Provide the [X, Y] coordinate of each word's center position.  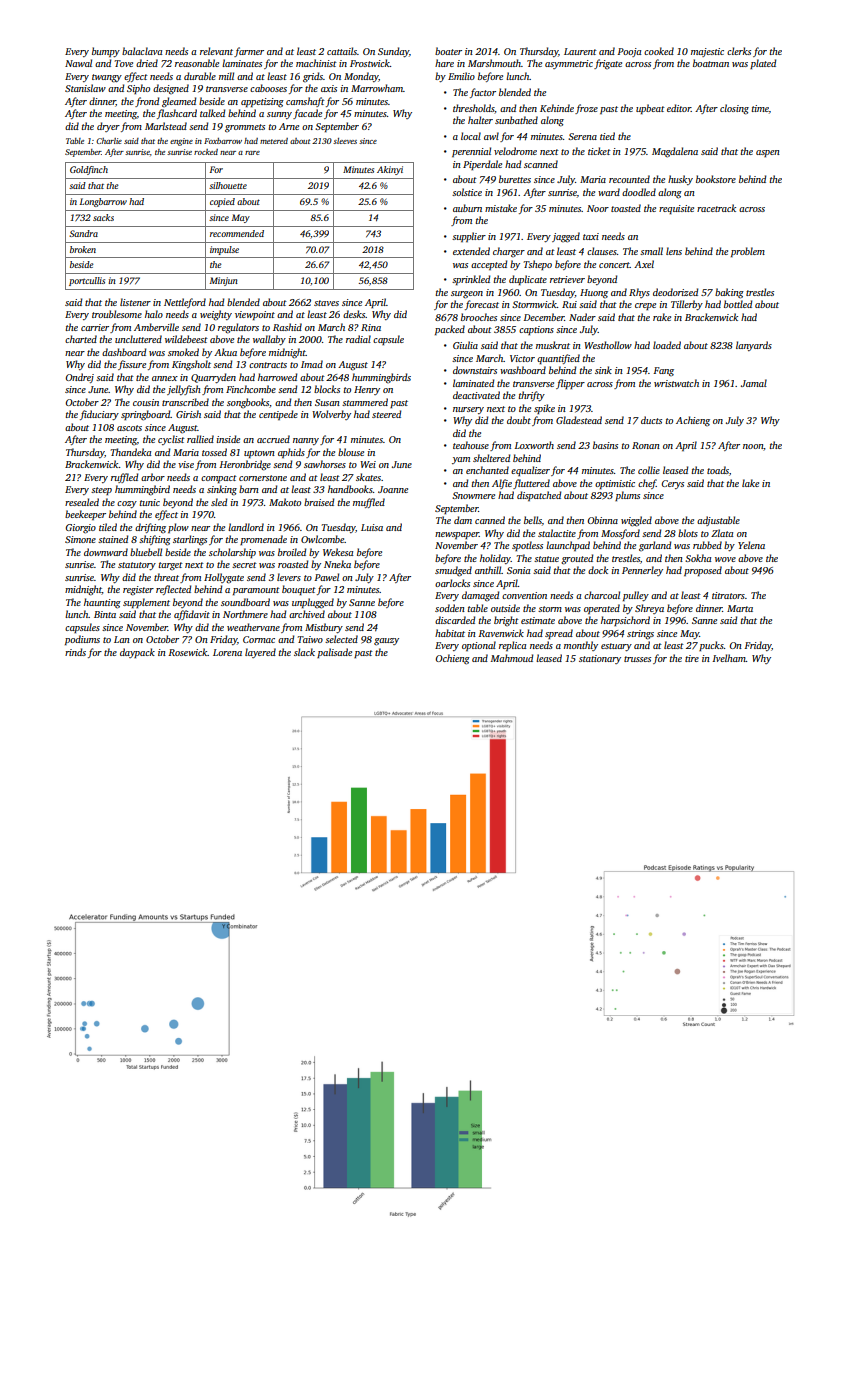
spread [559, 634]
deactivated [476, 395]
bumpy [106, 52]
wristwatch [676, 383]
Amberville [156, 327]
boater [448, 51]
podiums [82, 640]
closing [734, 109]
